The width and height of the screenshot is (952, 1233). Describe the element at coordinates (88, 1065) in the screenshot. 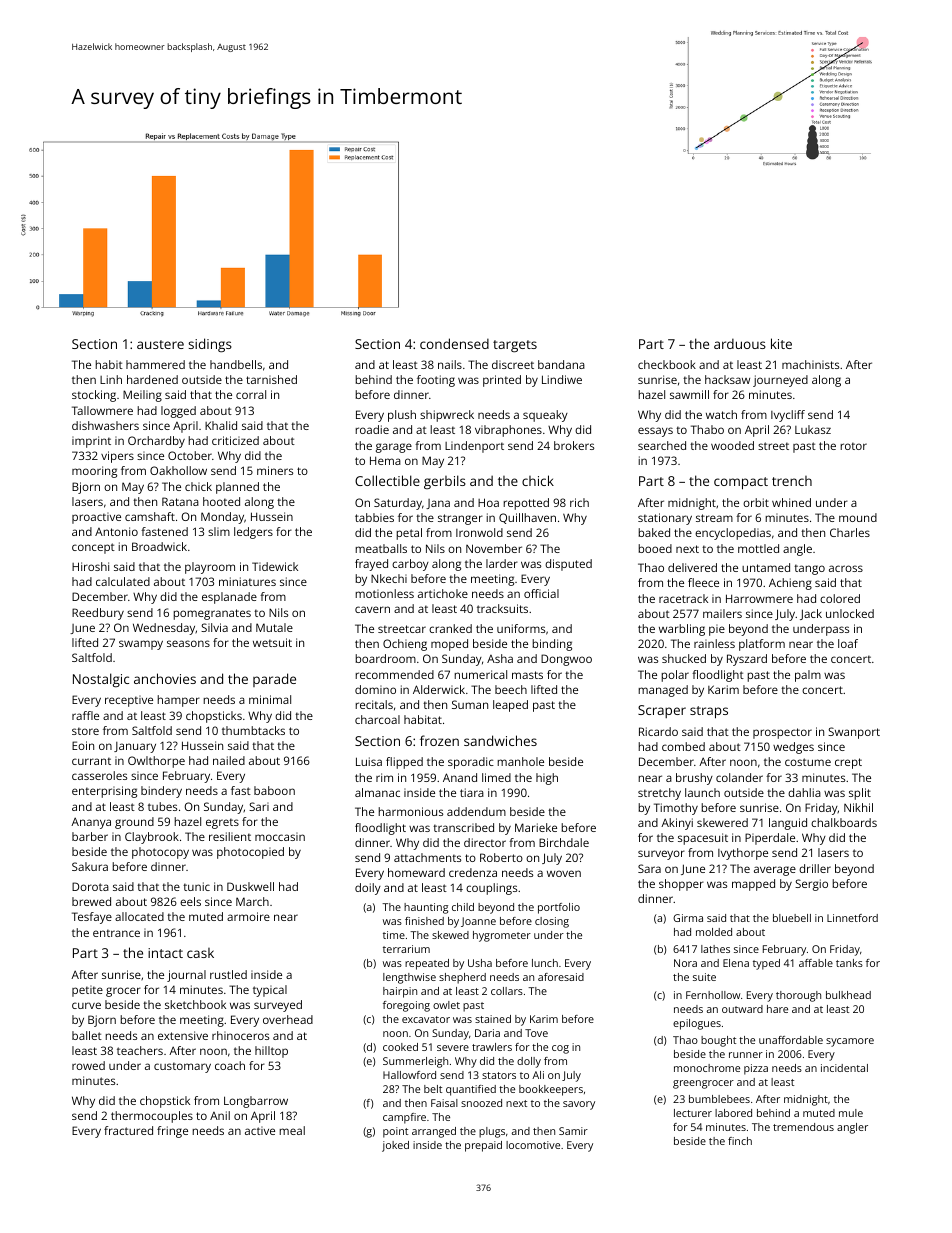

I see `rowed` at that location.
